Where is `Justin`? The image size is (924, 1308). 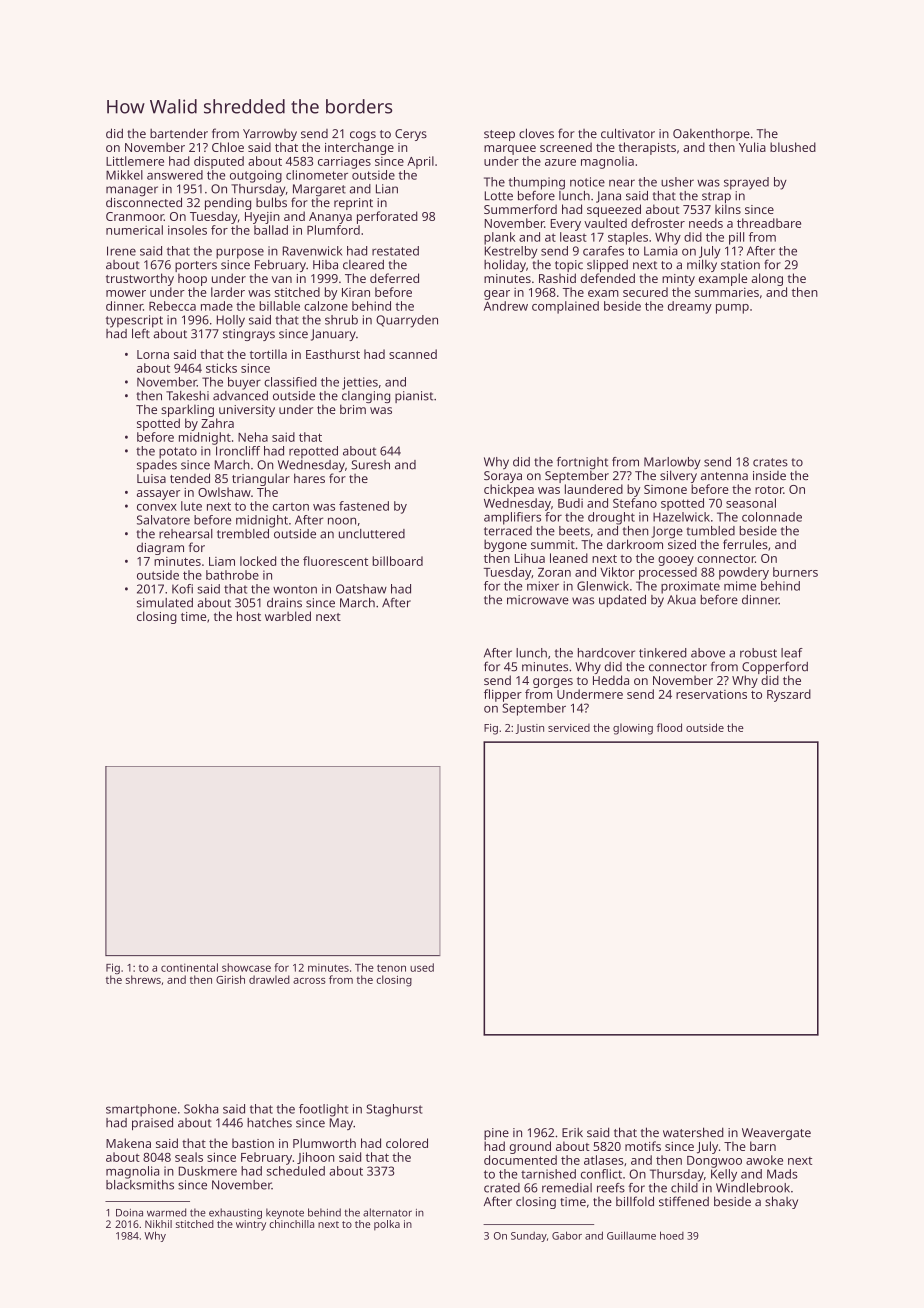 Justin is located at coordinates (530, 729).
